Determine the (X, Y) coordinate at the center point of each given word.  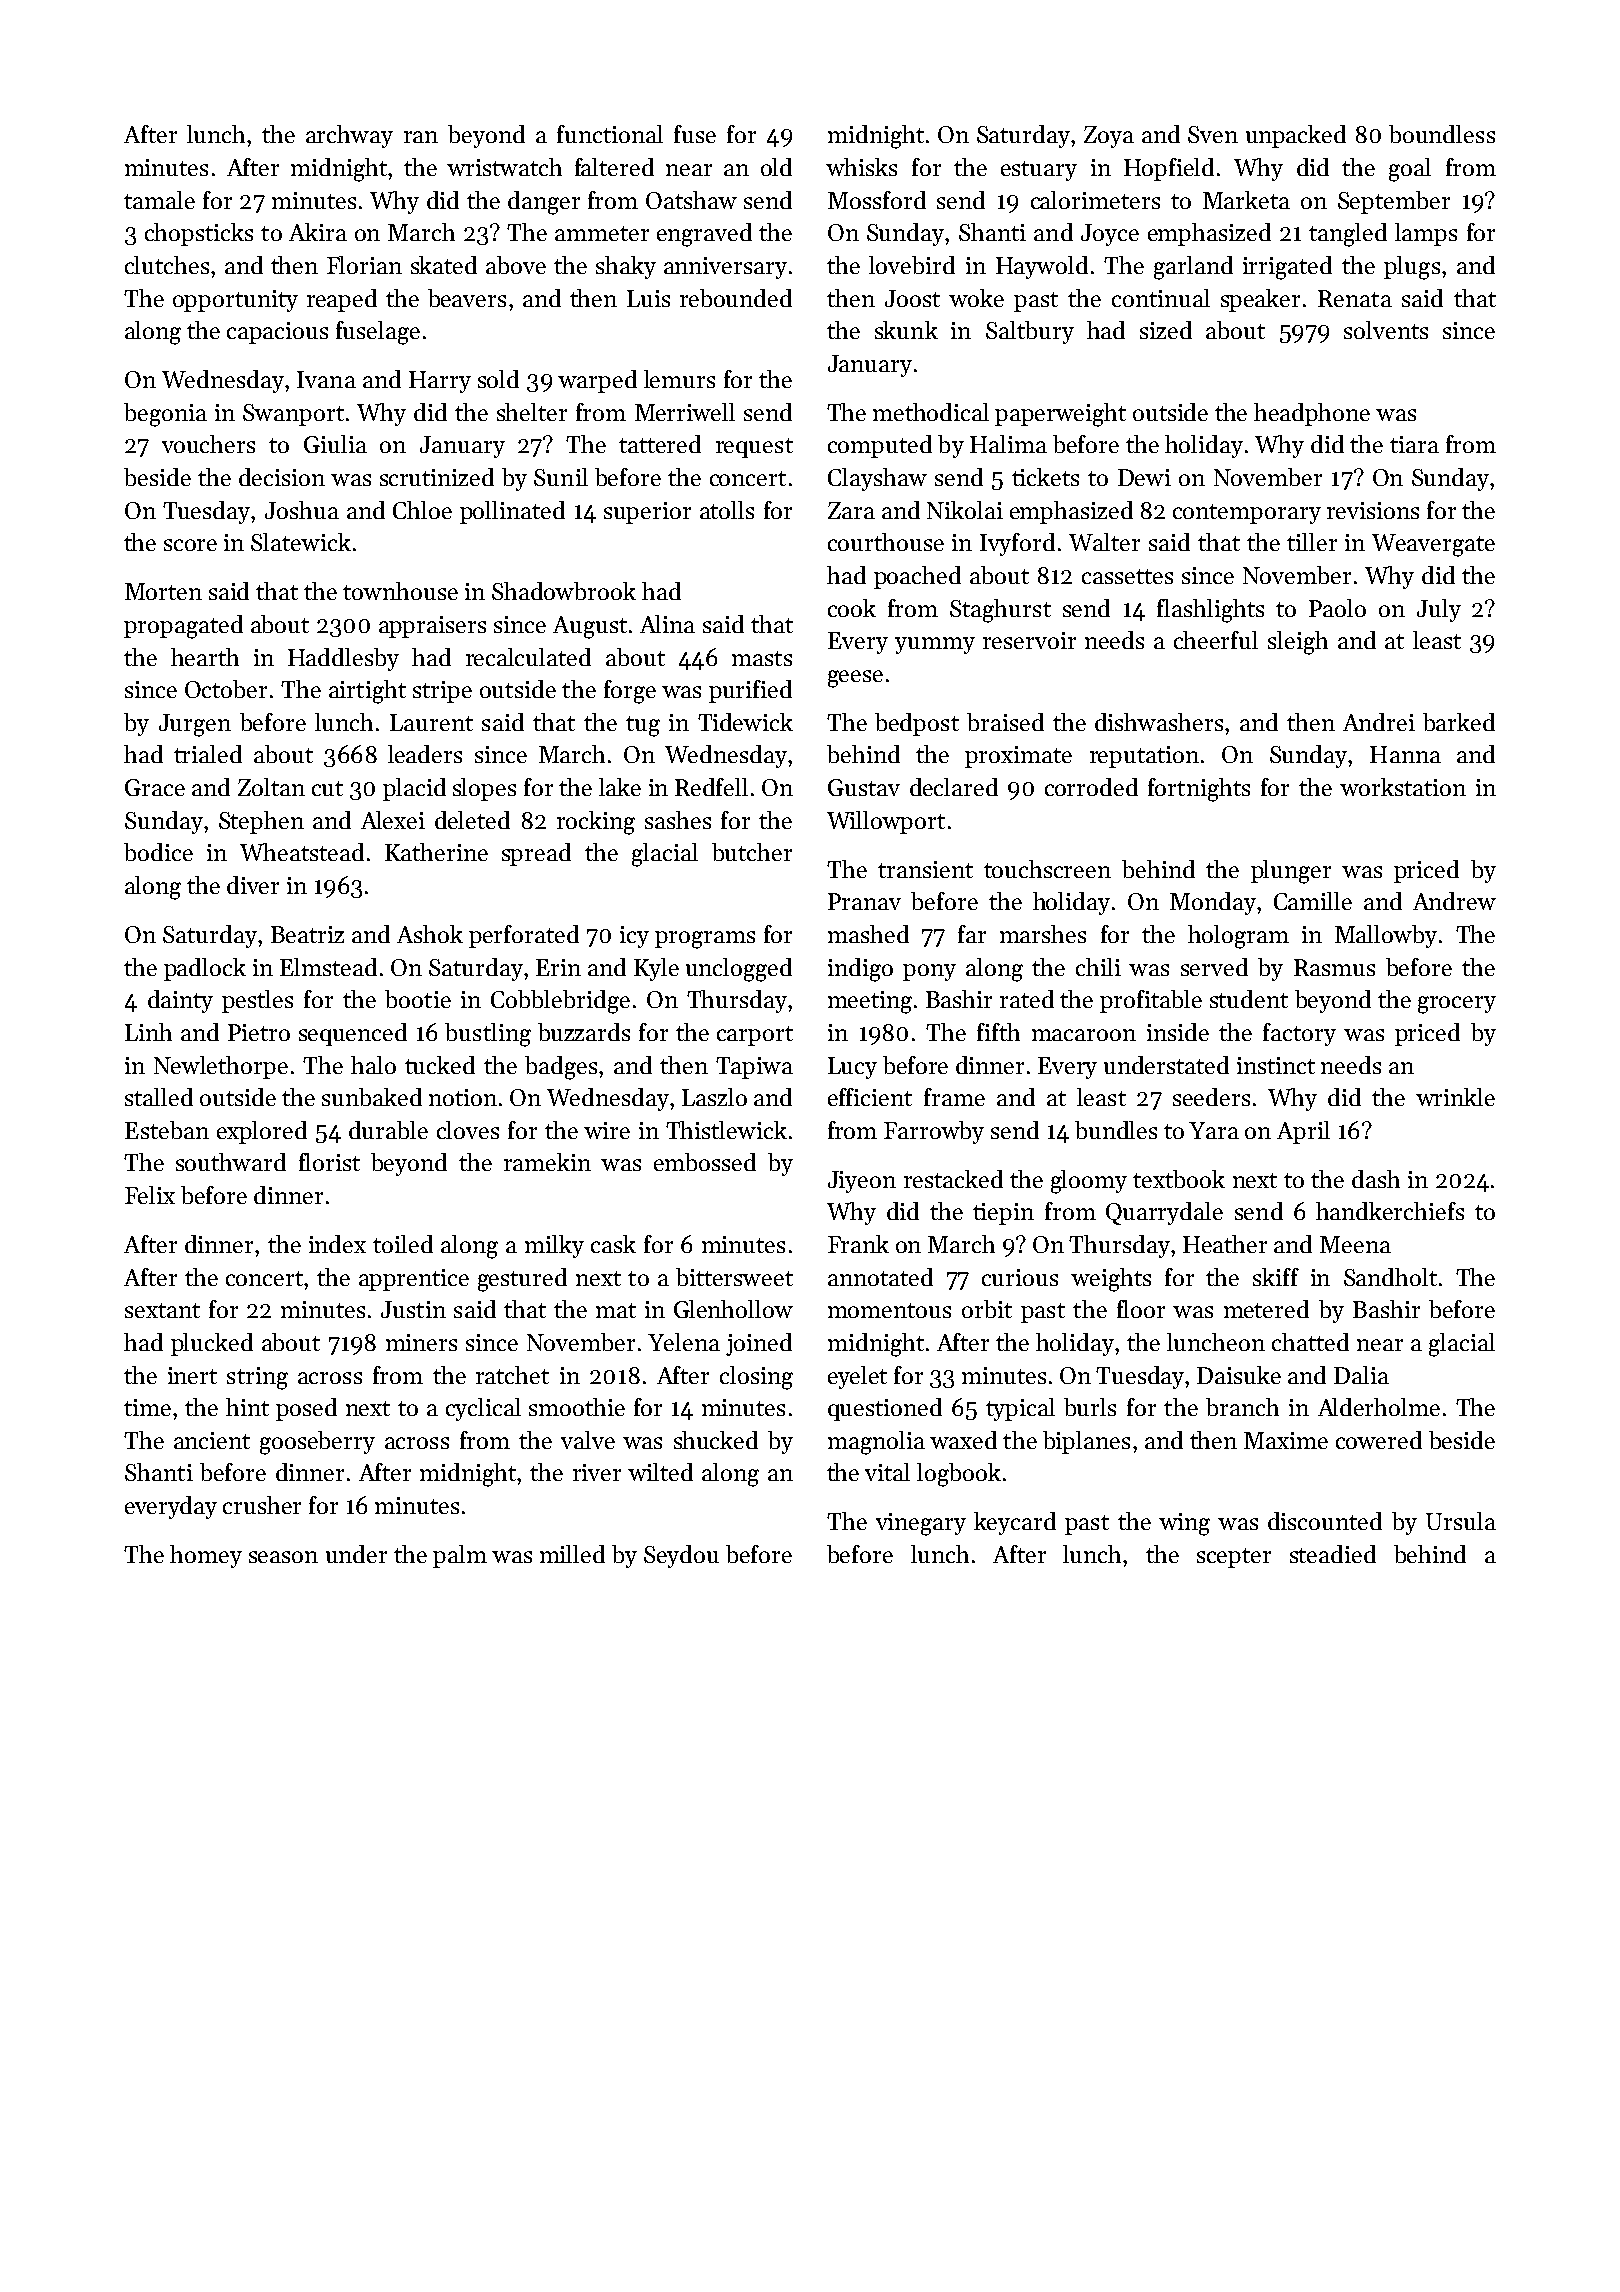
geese (855, 679)
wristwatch (504, 167)
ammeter (602, 233)
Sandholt (1390, 1277)
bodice (158, 852)
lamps (1426, 234)
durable (388, 1130)
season (283, 1557)
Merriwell (685, 412)
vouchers (208, 444)
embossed (705, 1162)
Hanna (1405, 754)
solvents (1386, 330)
